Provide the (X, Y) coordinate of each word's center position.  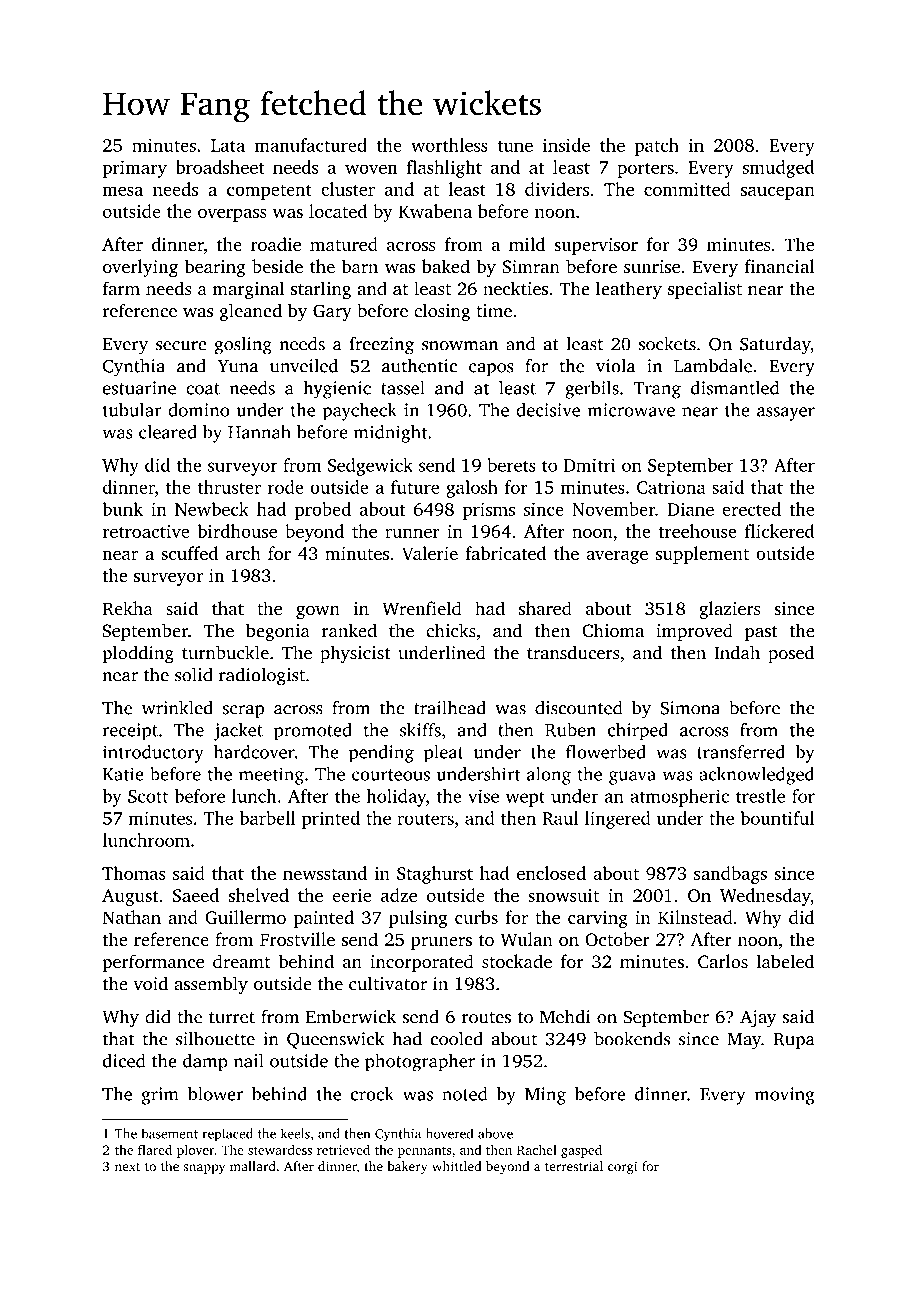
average (617, 557)
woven (371, 169)
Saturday (775, 345)
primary (134, 169)
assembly (211, 985)
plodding (138, 654)
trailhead (450, 708)
